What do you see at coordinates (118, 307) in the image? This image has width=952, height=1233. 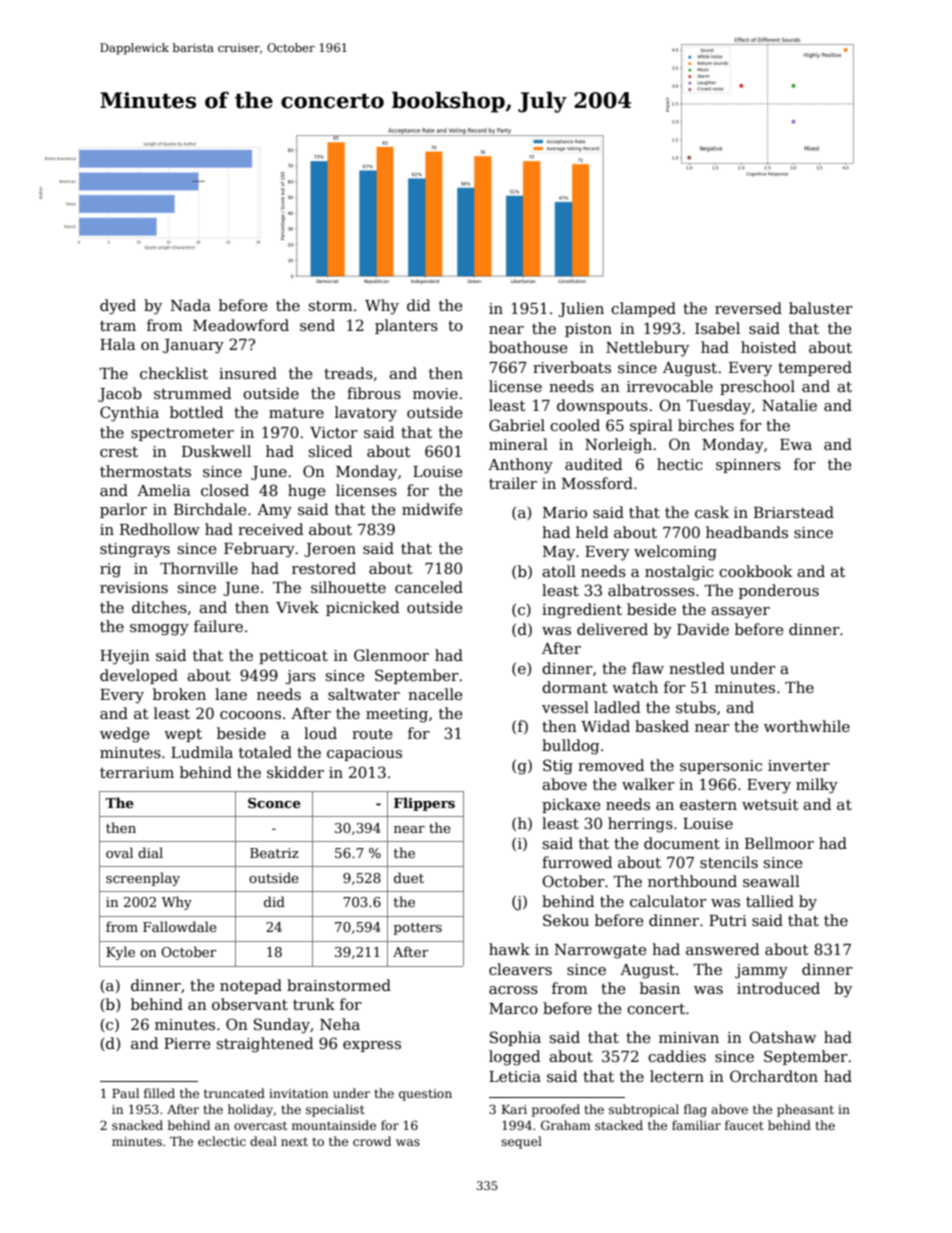 I see `dyed` at bounding box center [118, 307].
